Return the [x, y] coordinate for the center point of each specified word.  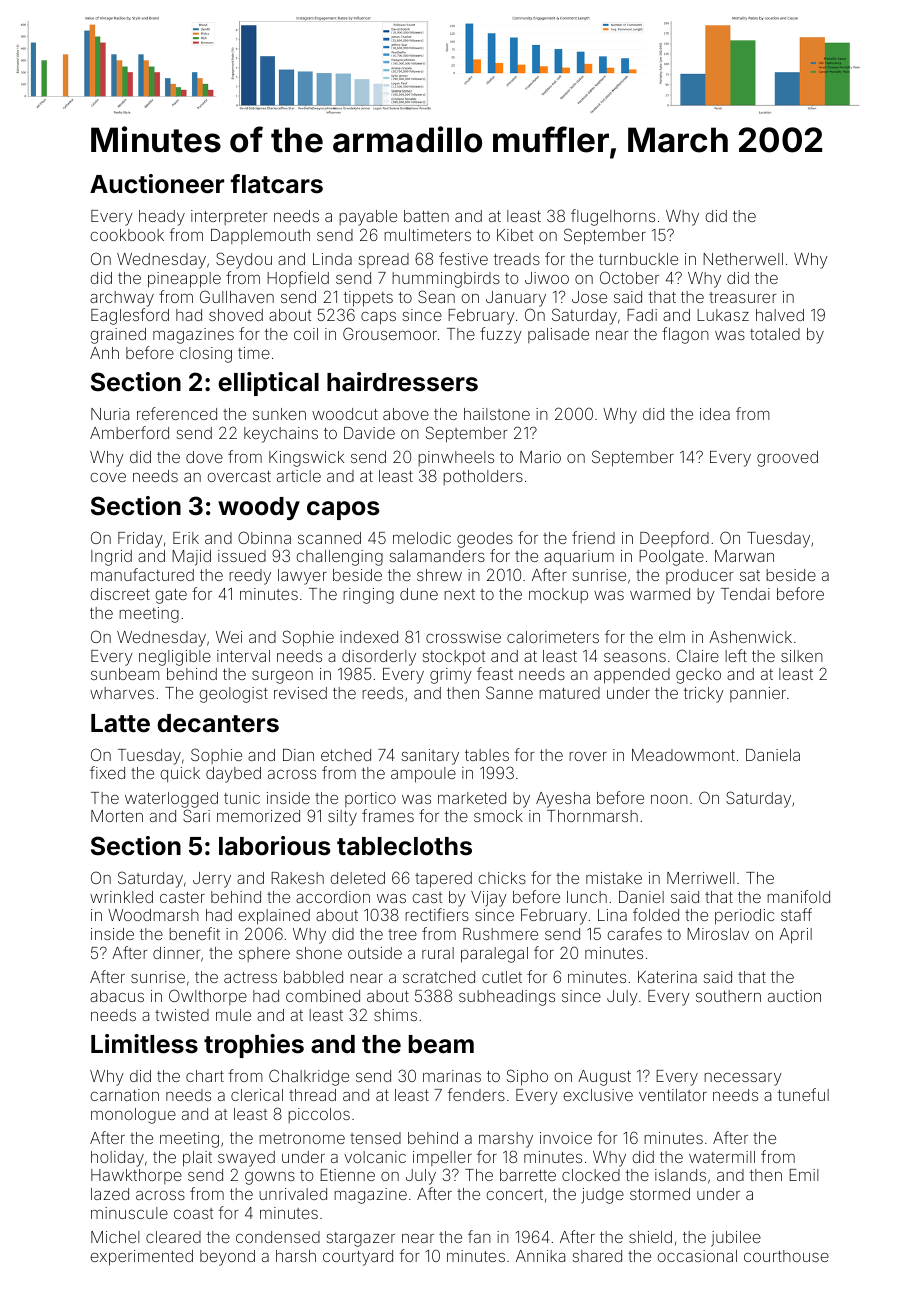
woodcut [345, 414]
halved [780, 315]
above [406, 414]
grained [118, 336]
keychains [281, 435]
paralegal [494, 955]
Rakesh [297, 878]
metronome [302, 1138]
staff [796, 914]
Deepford [674, 539]
